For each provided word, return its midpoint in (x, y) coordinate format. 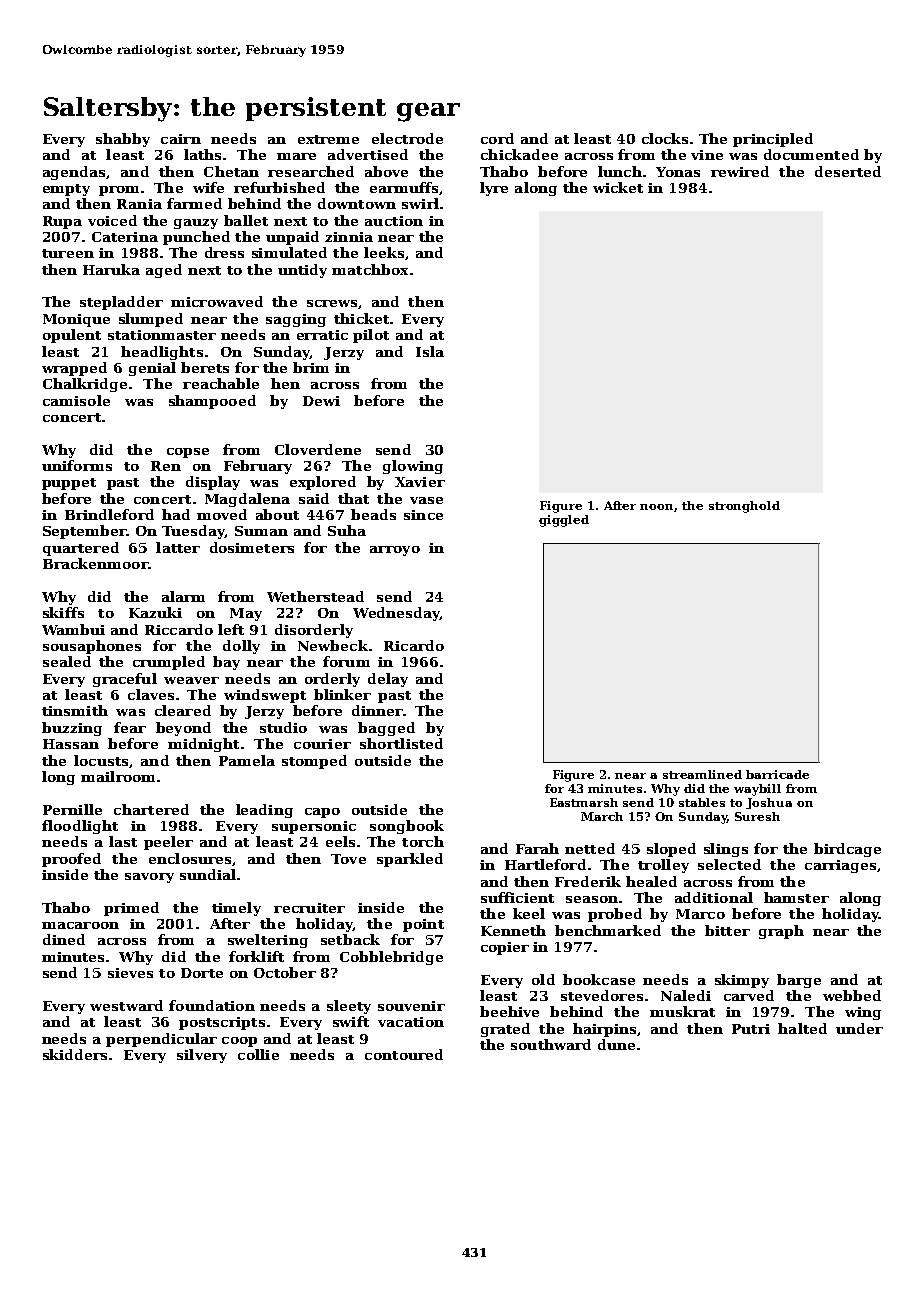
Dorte (202, 973)
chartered (151, 809)
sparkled (410, 860)
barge (799, 981)
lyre (494, 189)
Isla (430, 351)
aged (164, 271)
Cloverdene (318, 449)
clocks (665, 138)
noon (656, 507)
